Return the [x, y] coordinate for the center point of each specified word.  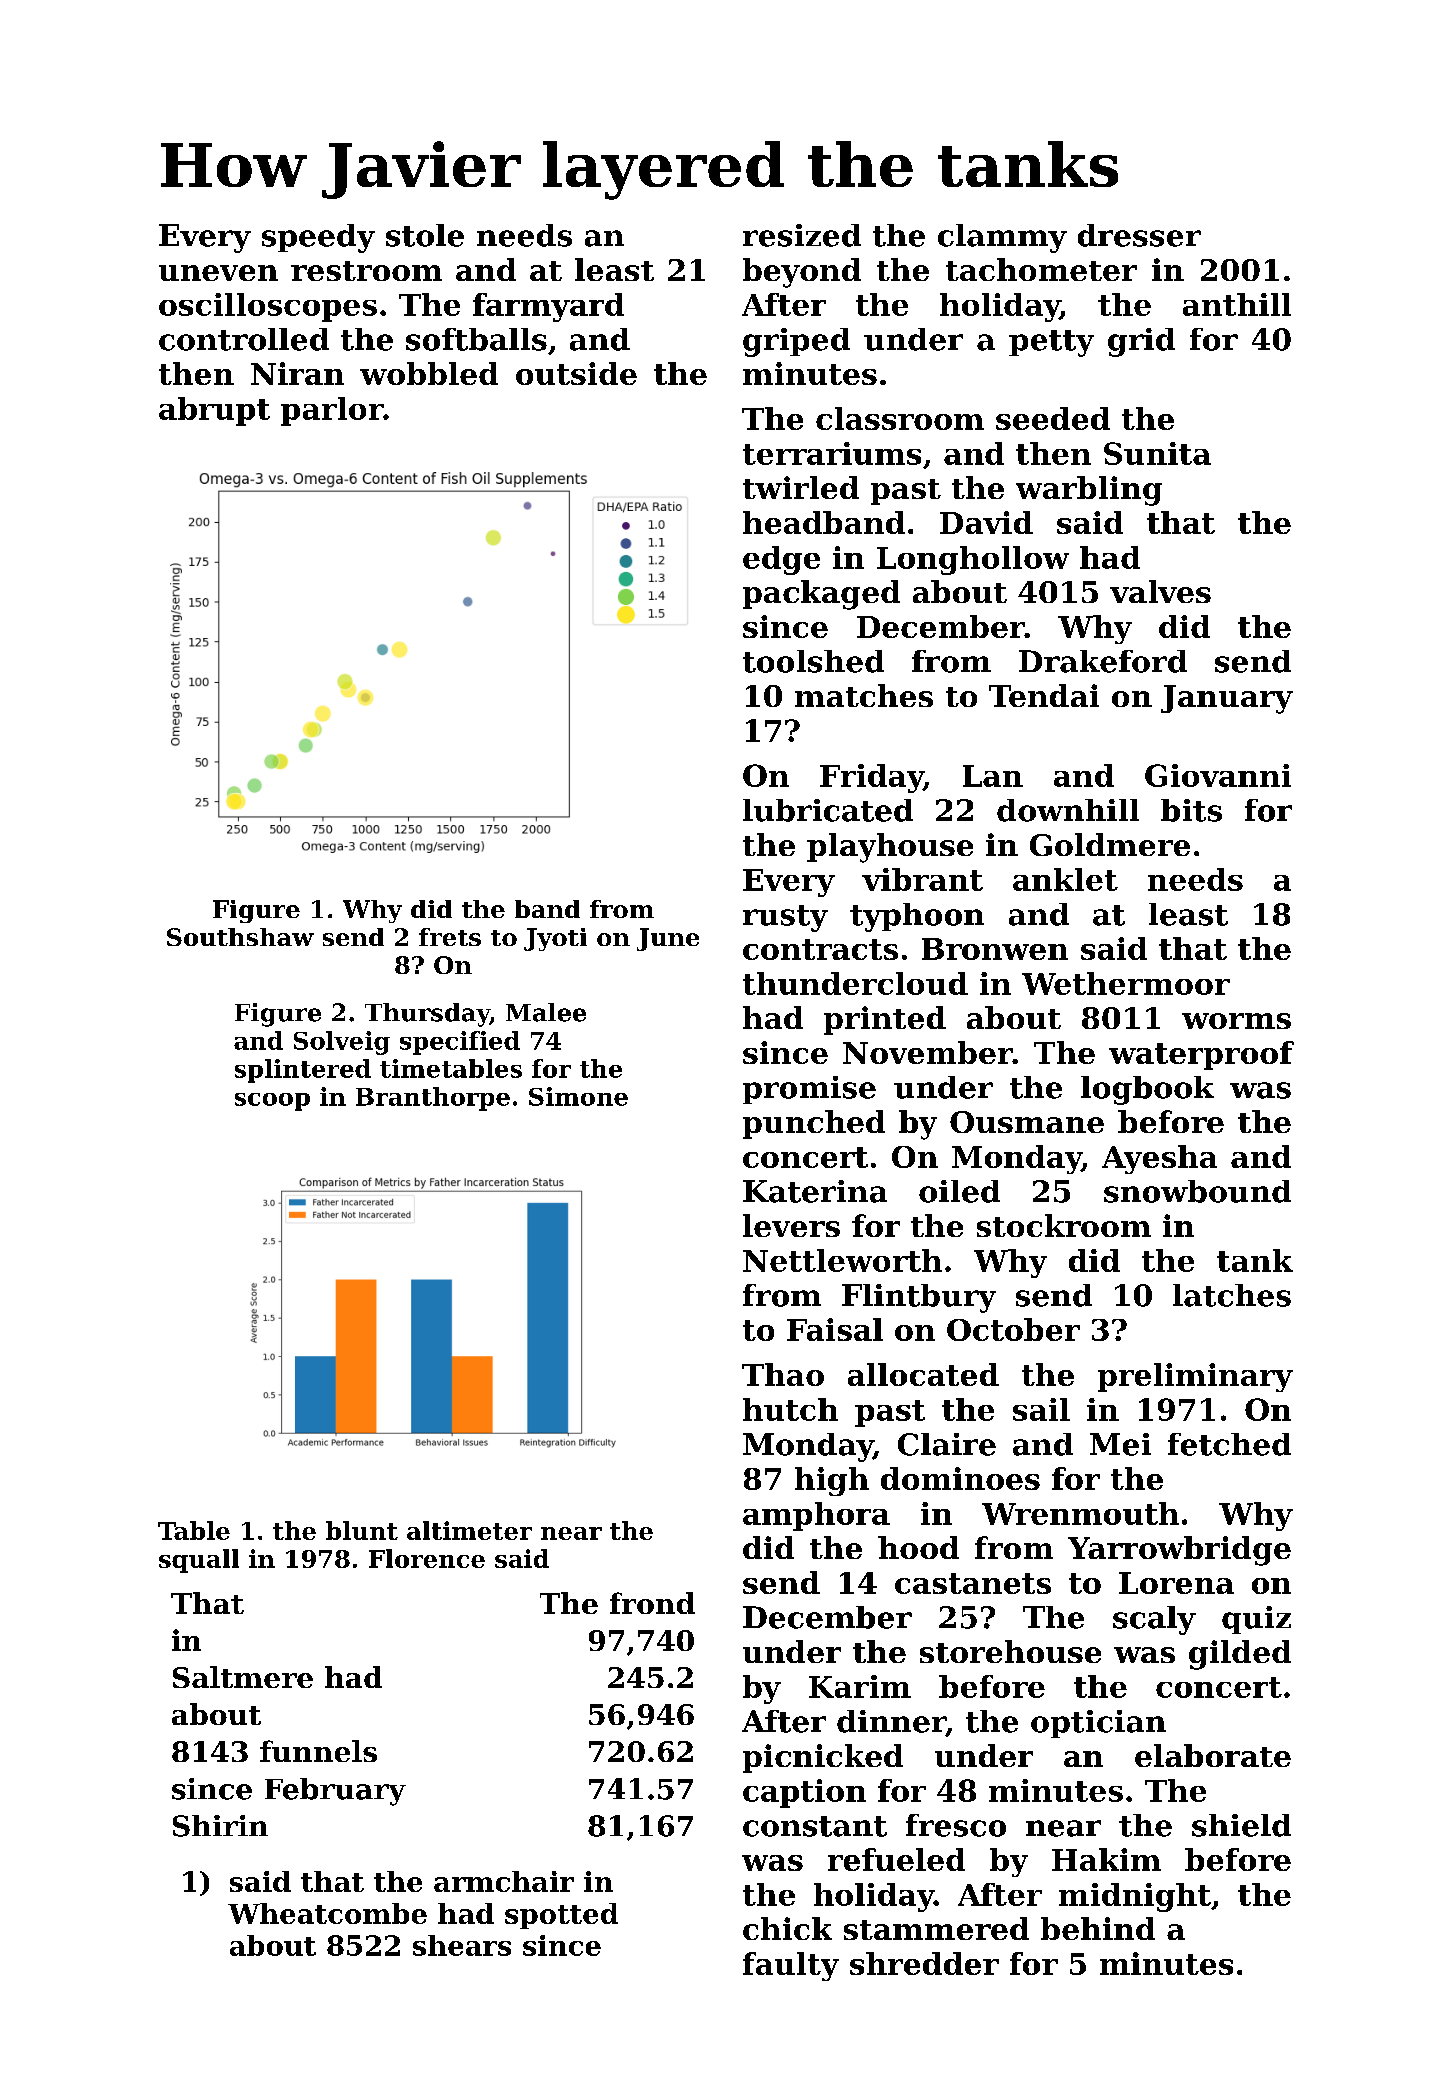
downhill [1068, 810]
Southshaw [240, 937]
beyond [802, 273]
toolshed [813, 661]
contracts [820, 949]
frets [450, 937]
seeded [1053, 418]
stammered [936, 1928]
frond [652, 1603]
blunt [362, 1530]
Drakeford [1103, 661]
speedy [318, 238]
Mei [1120, 1444]
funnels [318, 1751]
